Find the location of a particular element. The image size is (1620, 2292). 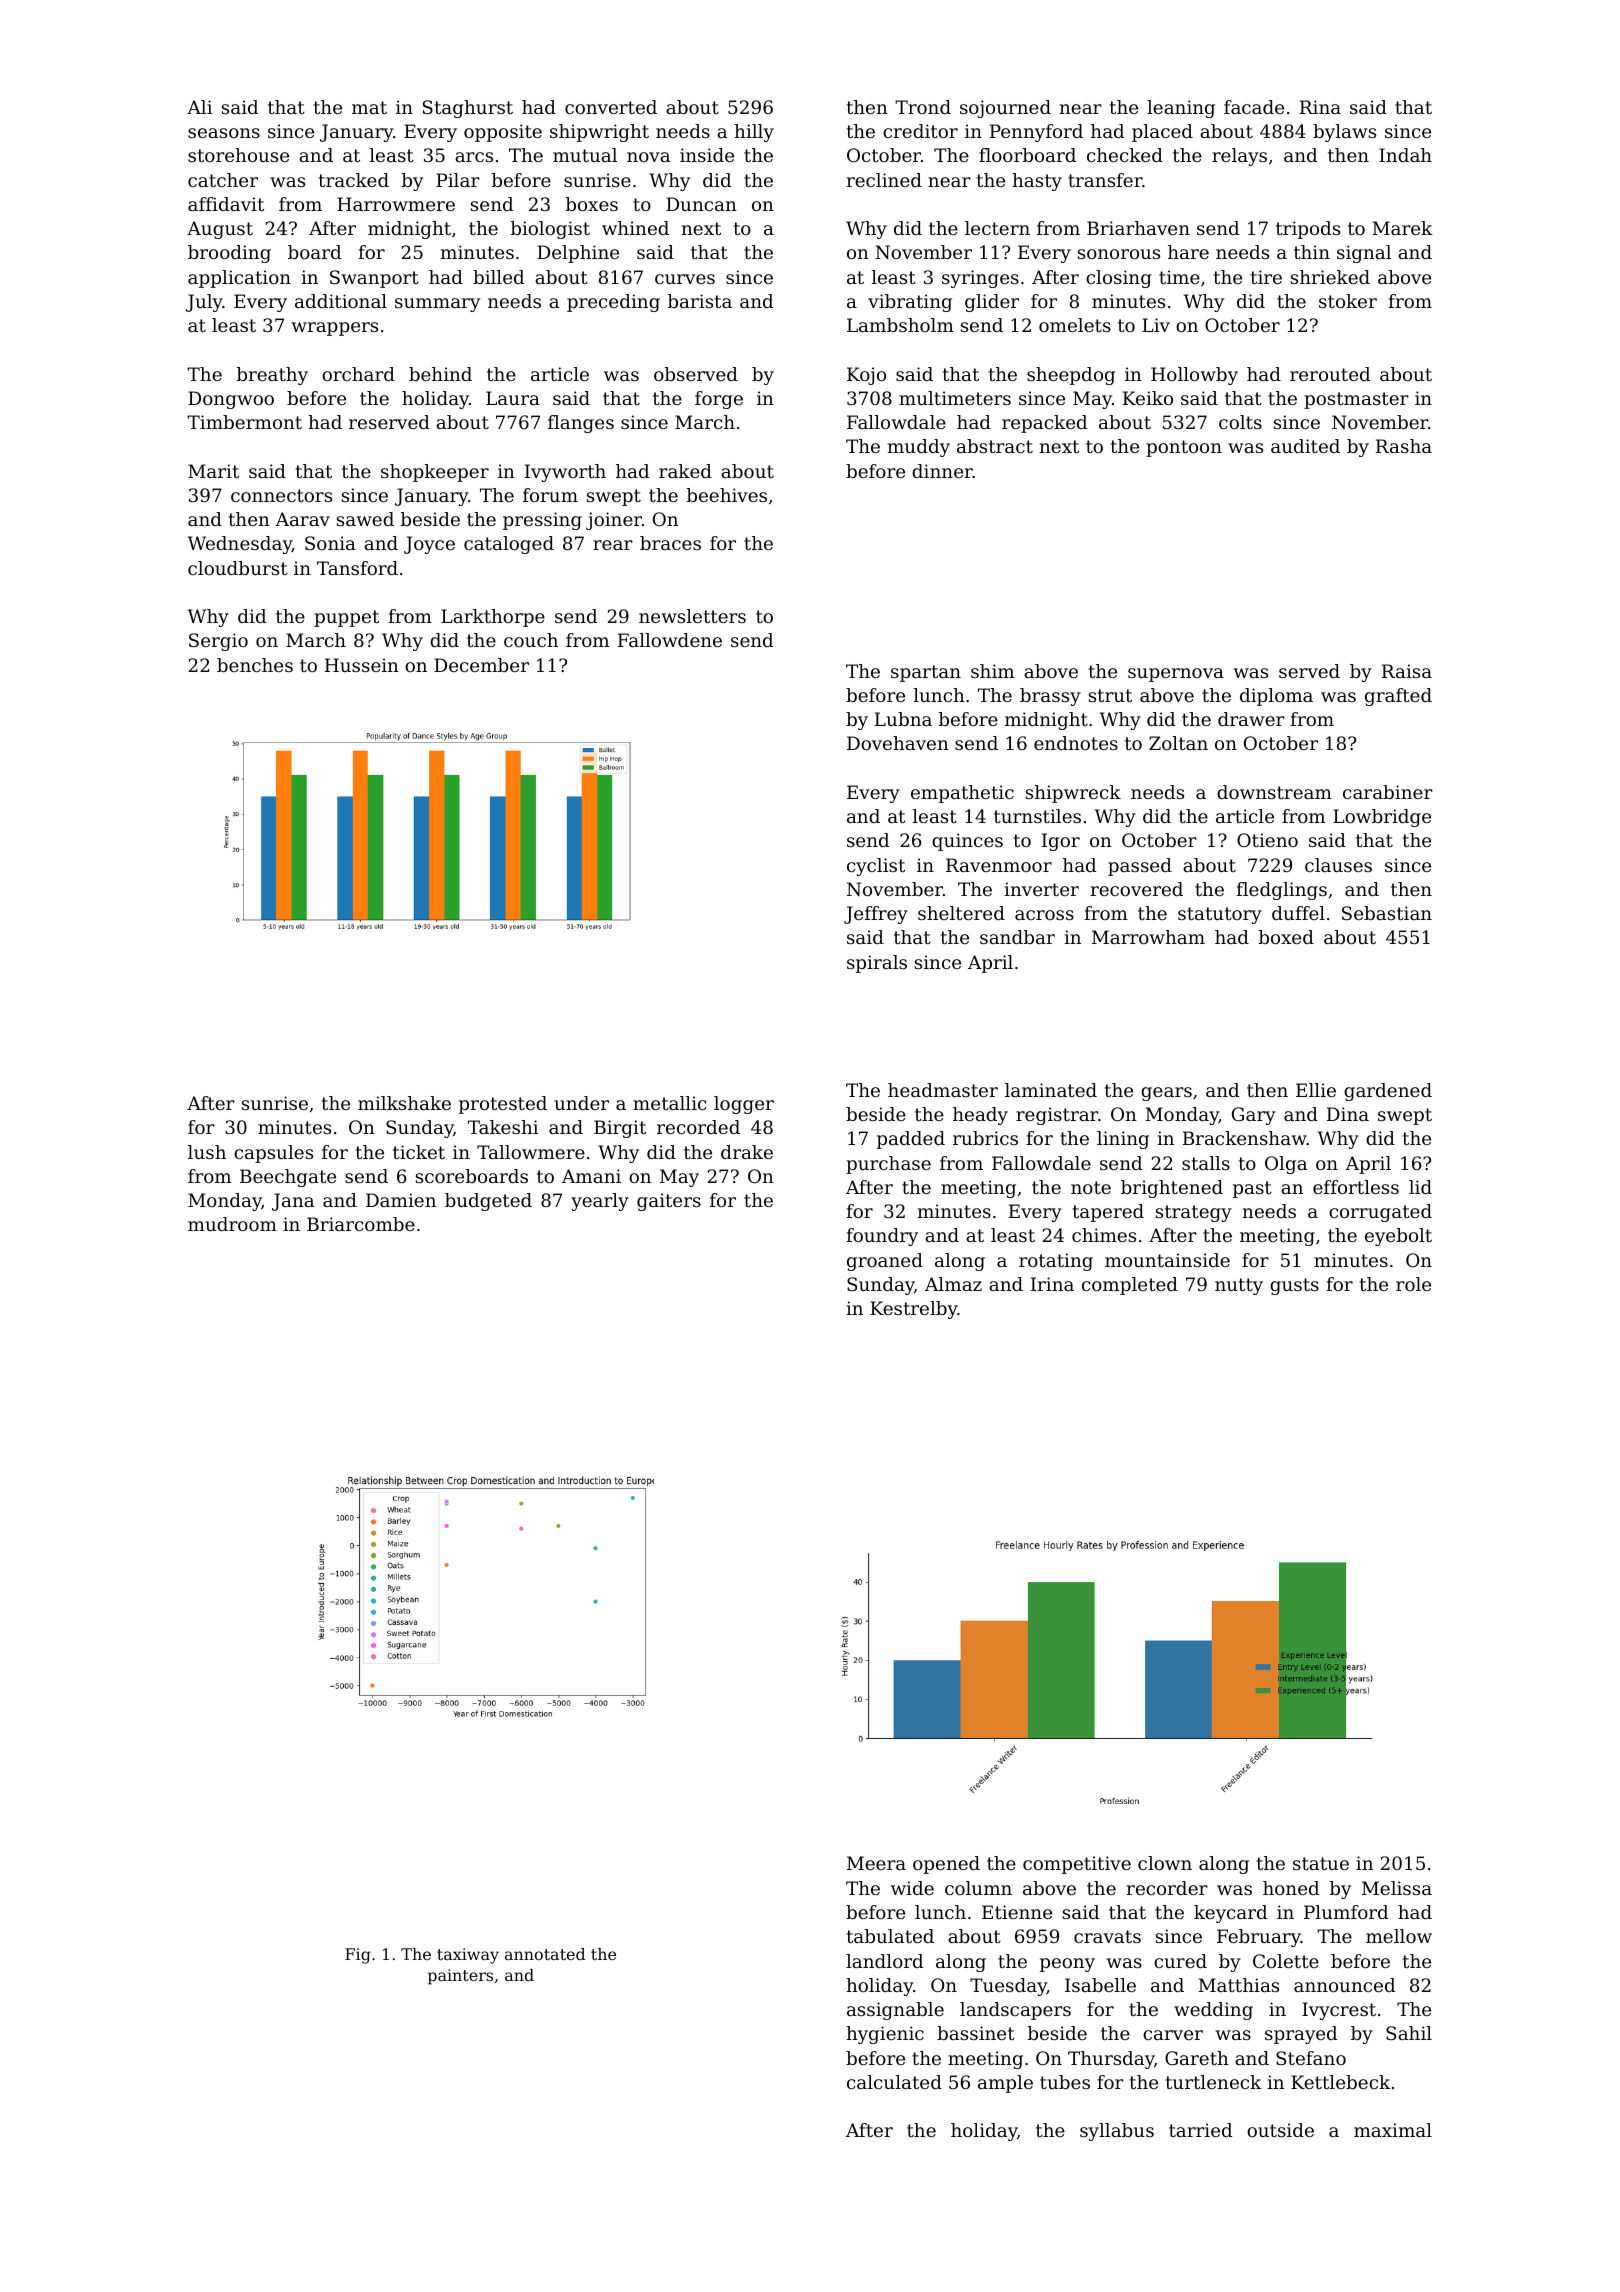

sonorous is located at coordinates (1119, 254).
